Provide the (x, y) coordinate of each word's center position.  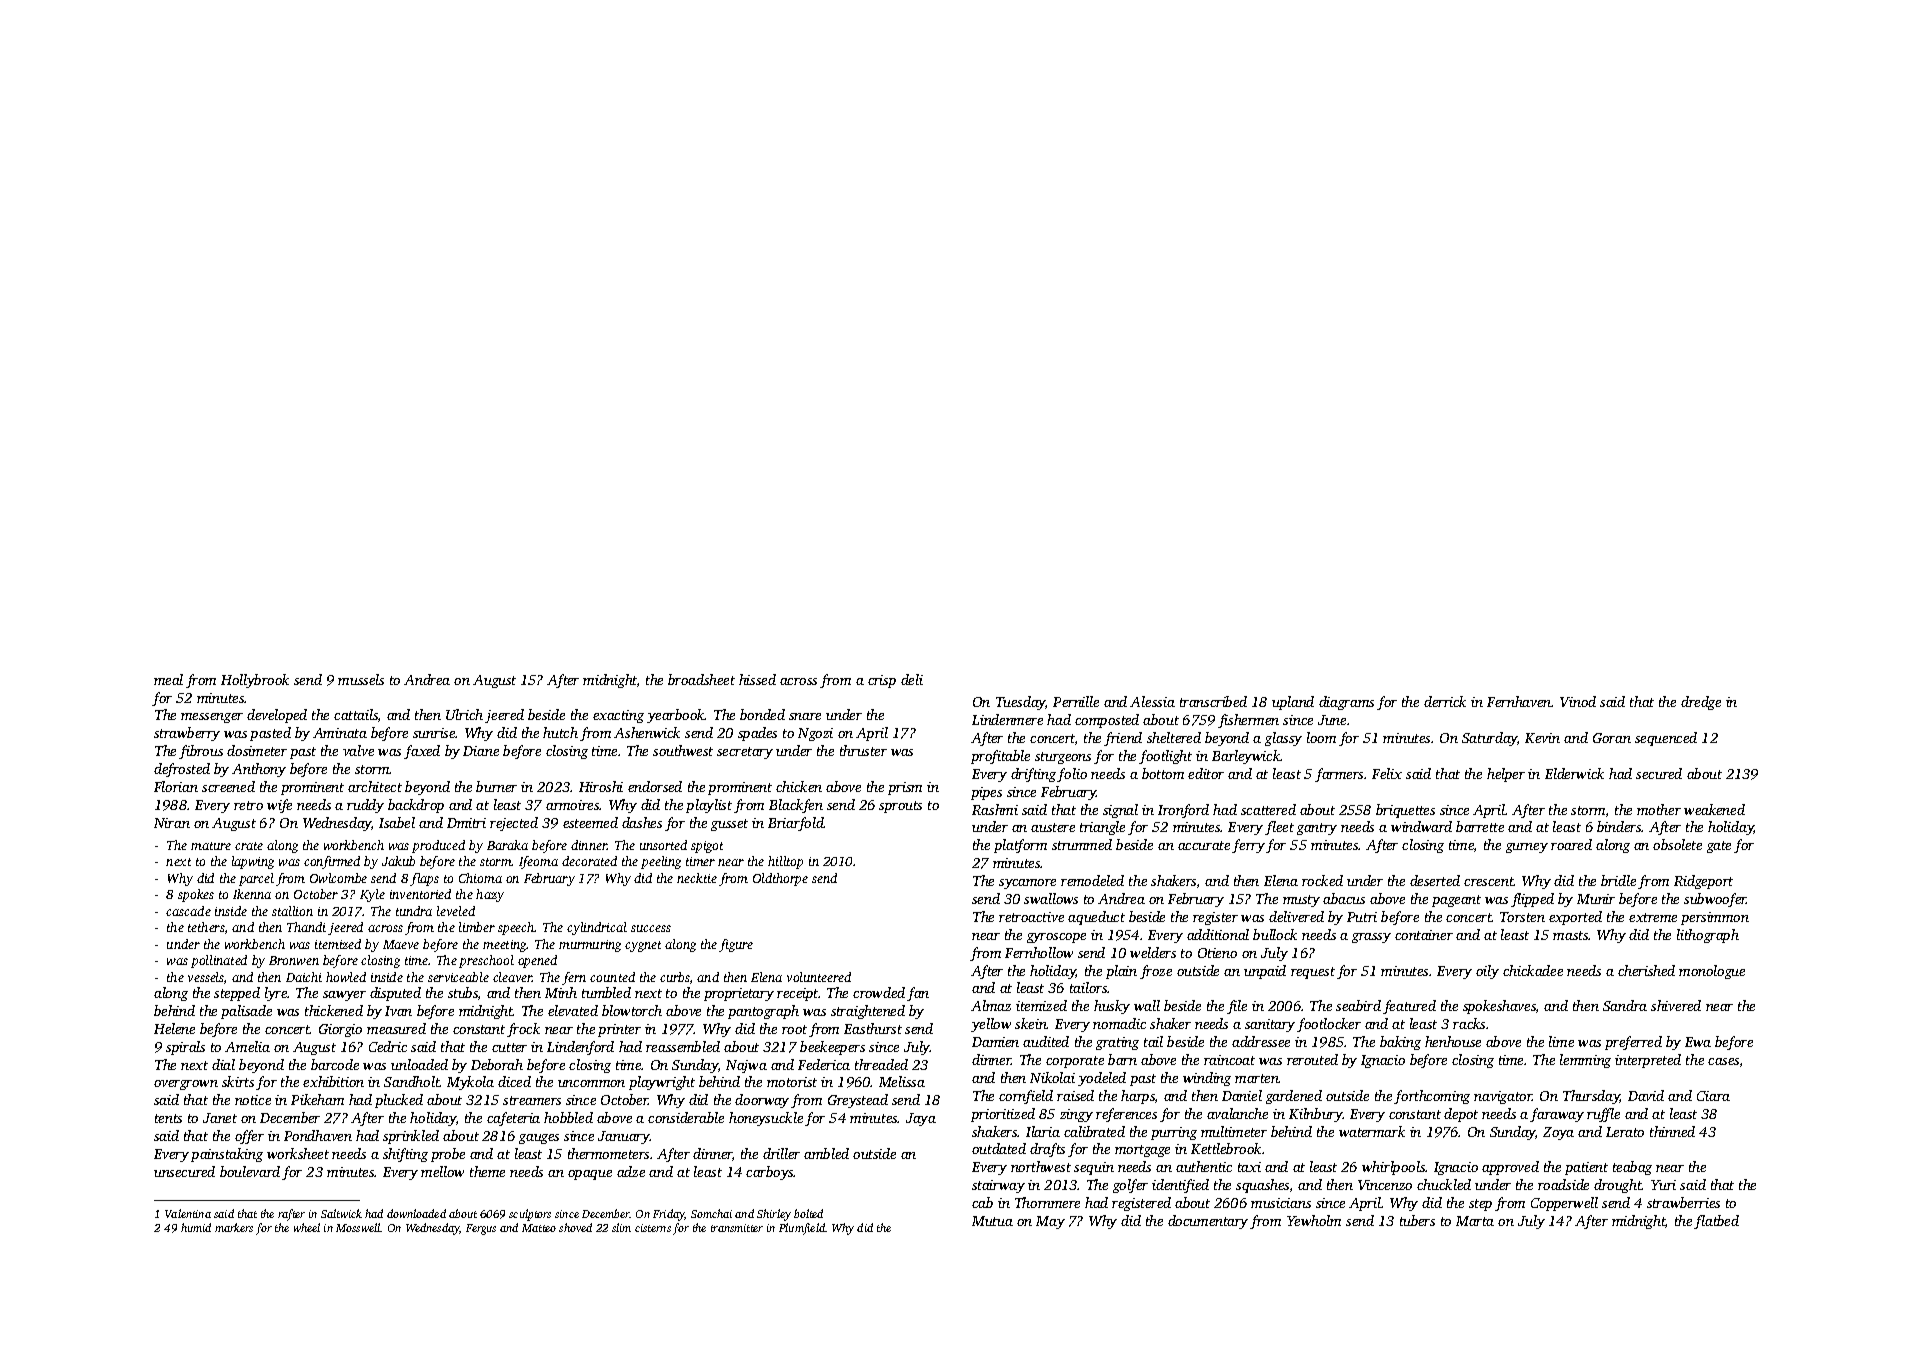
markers (234, 1227)
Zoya (1558, 1133)
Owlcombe (338, 878)
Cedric (388, 1046)
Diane (481, 751)
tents (168, 1118)
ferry (1248, 846)
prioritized (1003, 1115)
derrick (1445, 701)
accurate (1204, 845)
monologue (1712, 972)
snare (805, 716)
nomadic (1119, 1023)
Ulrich (464, 714)
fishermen (1248, 721)
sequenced (1666, 739)
